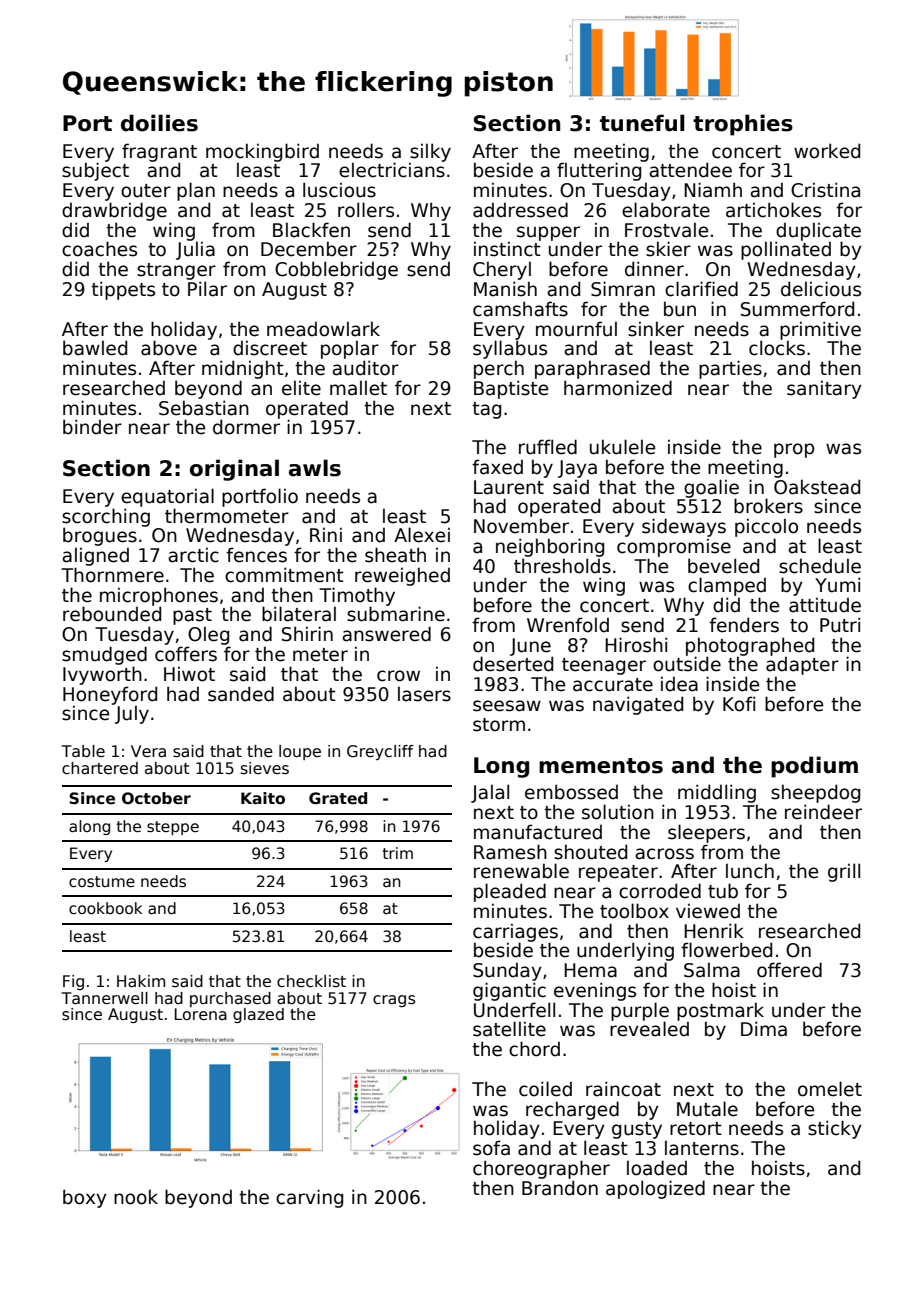 This image has width=924, height=1308. I want to click on clamped, so click(727, 586).
